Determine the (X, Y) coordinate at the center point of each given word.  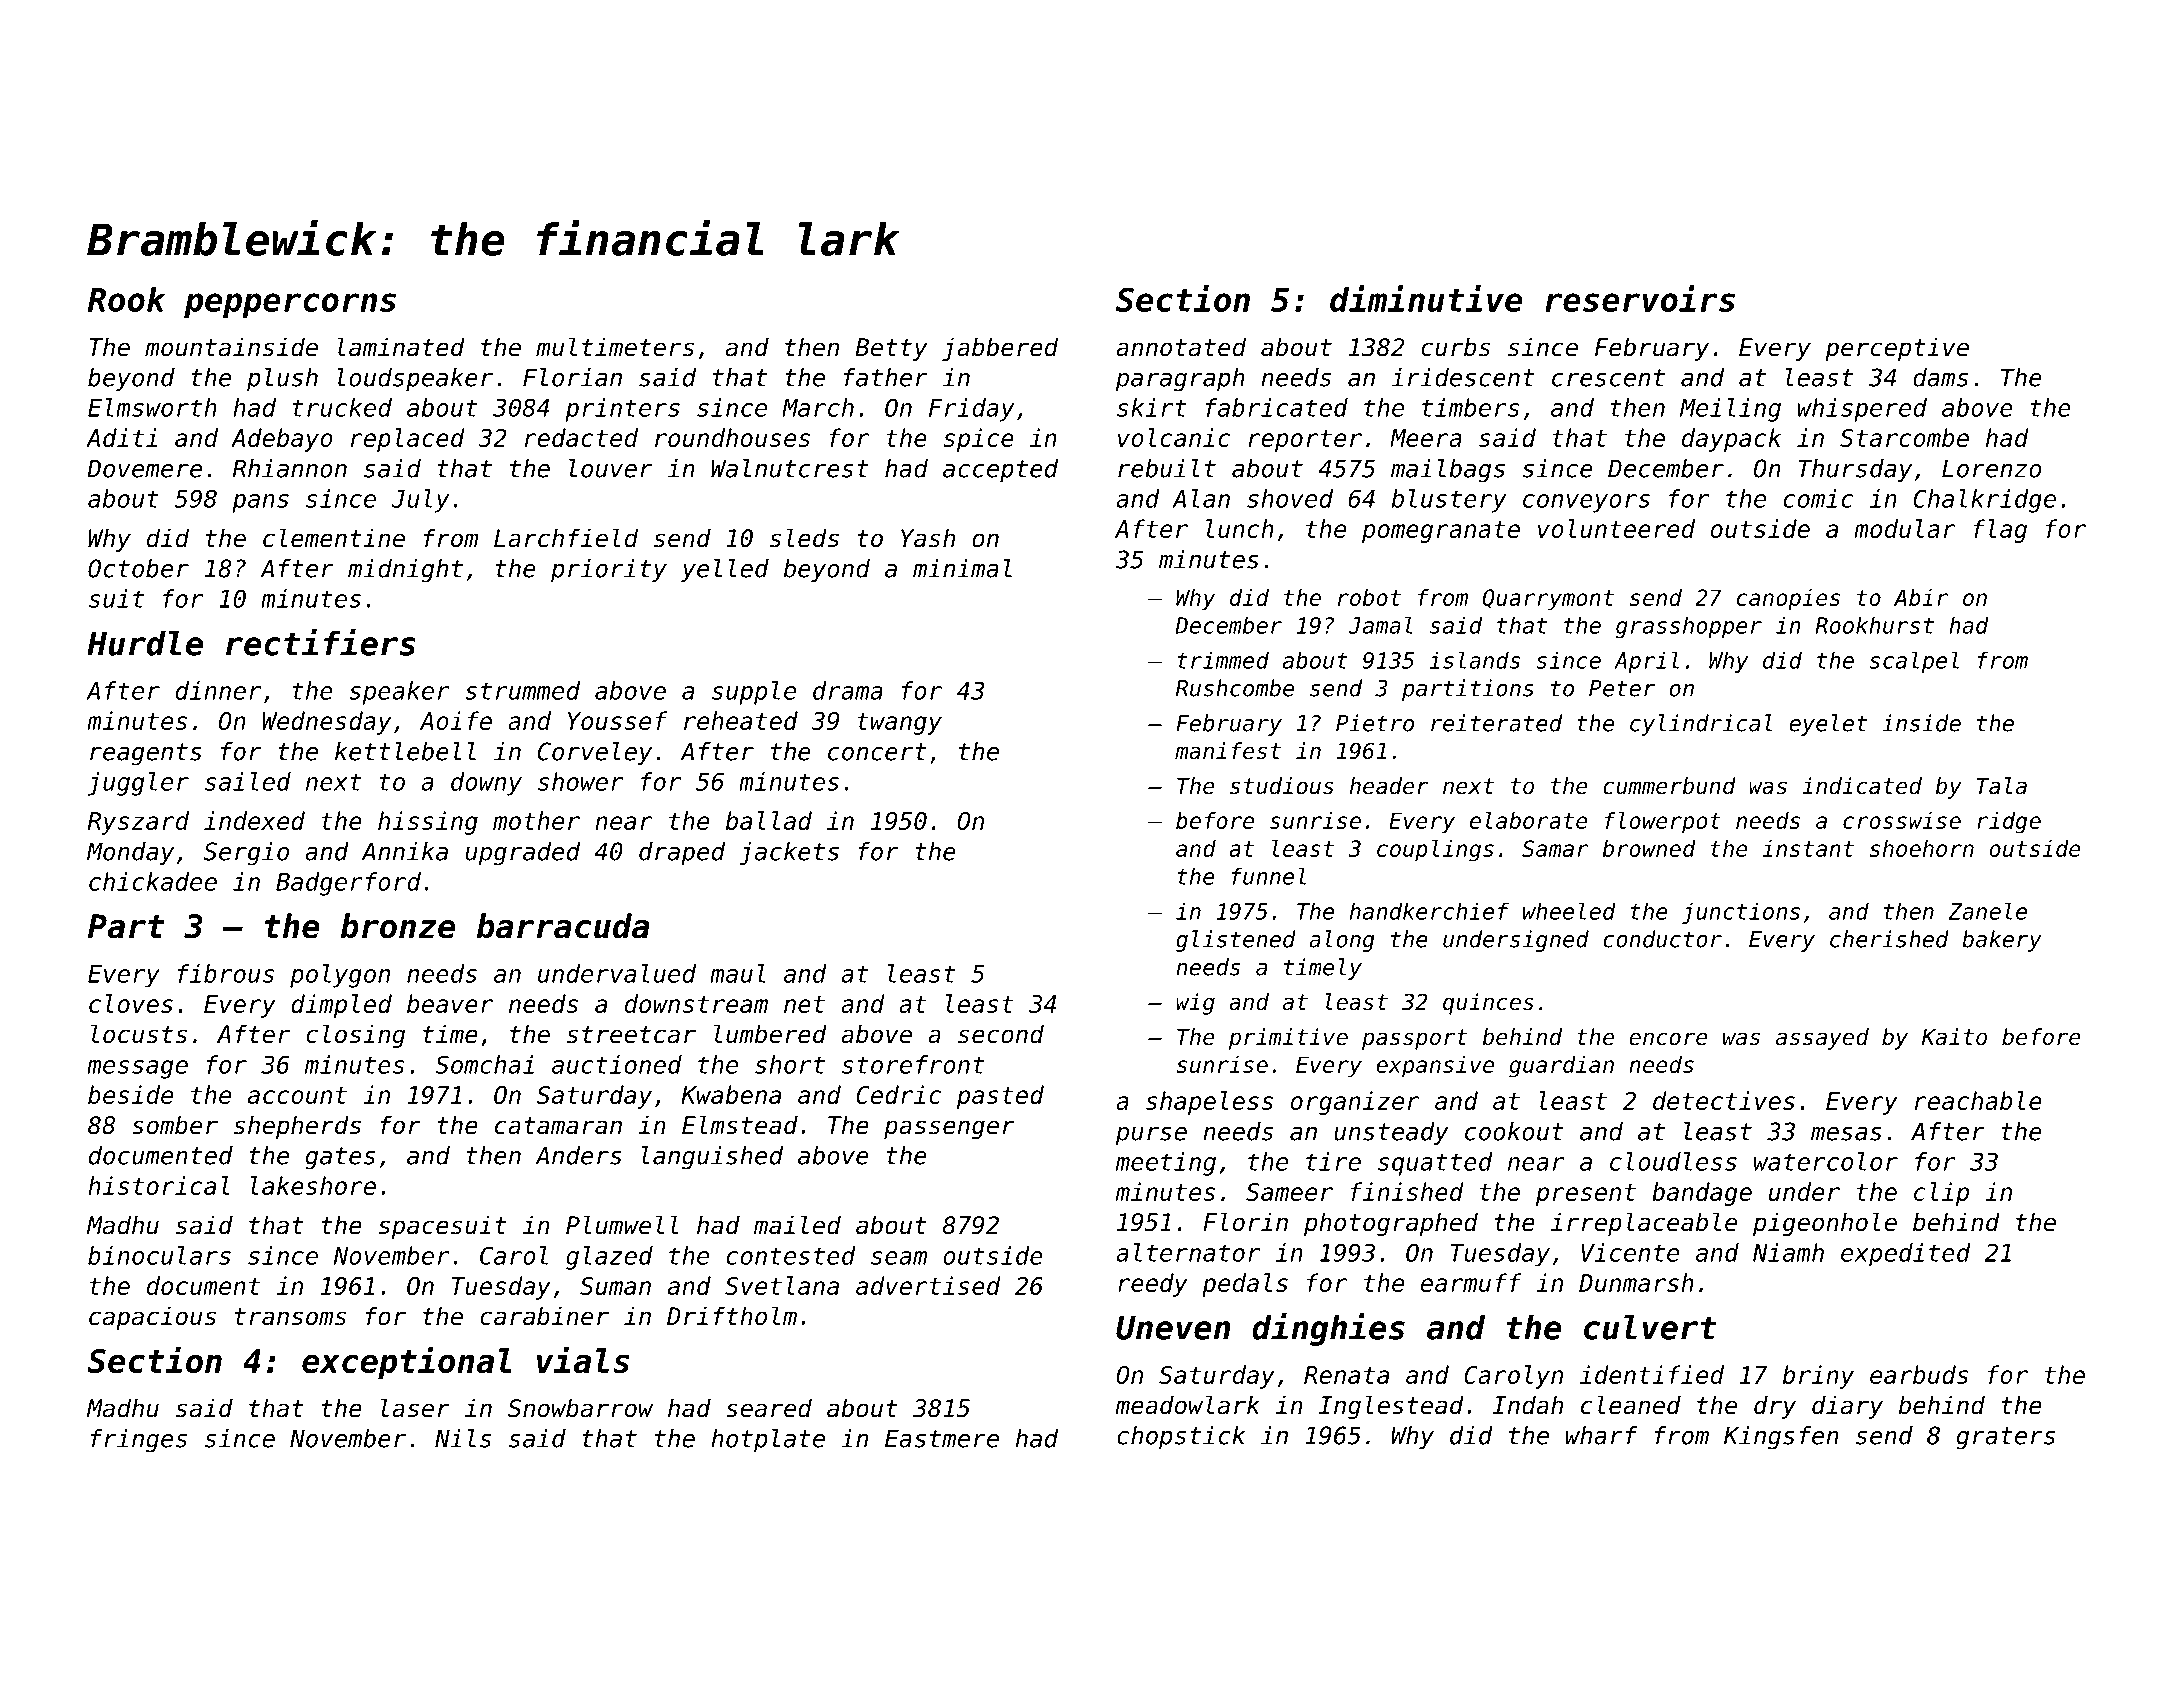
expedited (1906, 1254)
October (138, 568)
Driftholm (732, 1316)
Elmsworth (152, 407)
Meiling (1730, 410)
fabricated (1276, 407)
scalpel (1914, 662)
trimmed (1223, 660)
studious (1282, 786)
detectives (1724, 1100)
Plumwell (622, 1225)
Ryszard (138, 823)
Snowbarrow (580, 1408)
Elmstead (740, 1125)
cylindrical (1701, 725)
